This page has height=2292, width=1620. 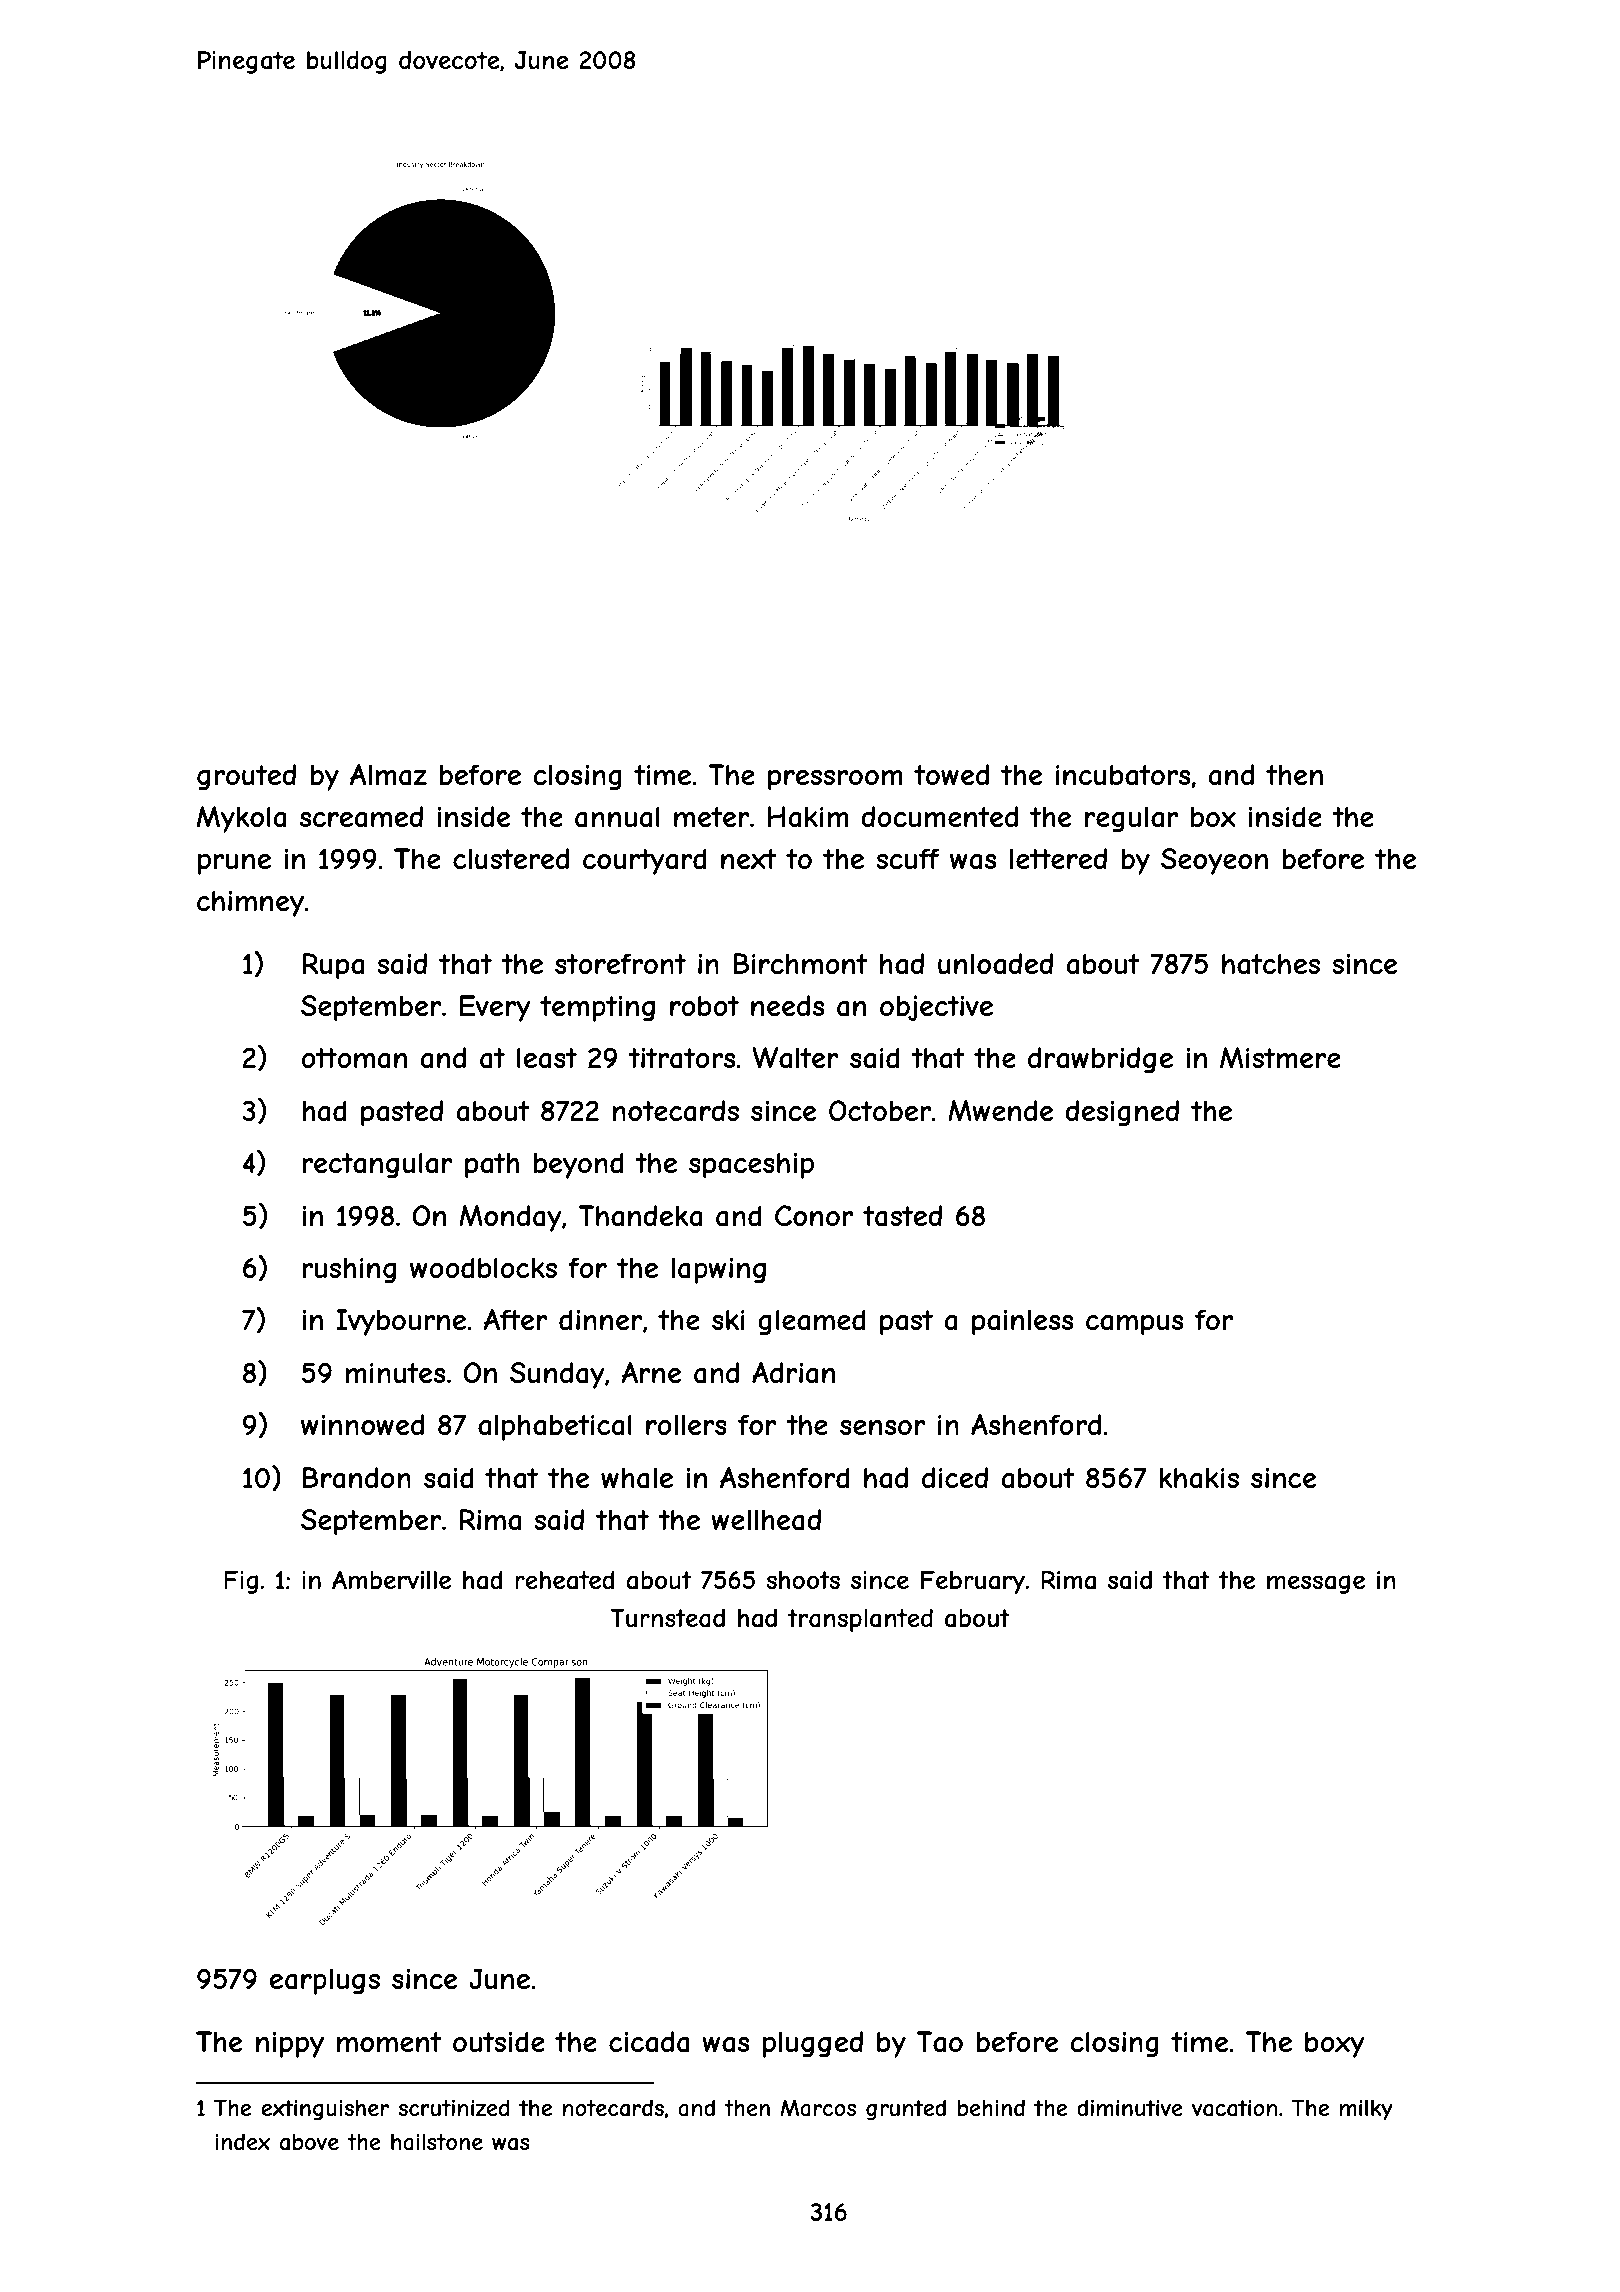 I want to click on above, so click(x=309, y=2142).
